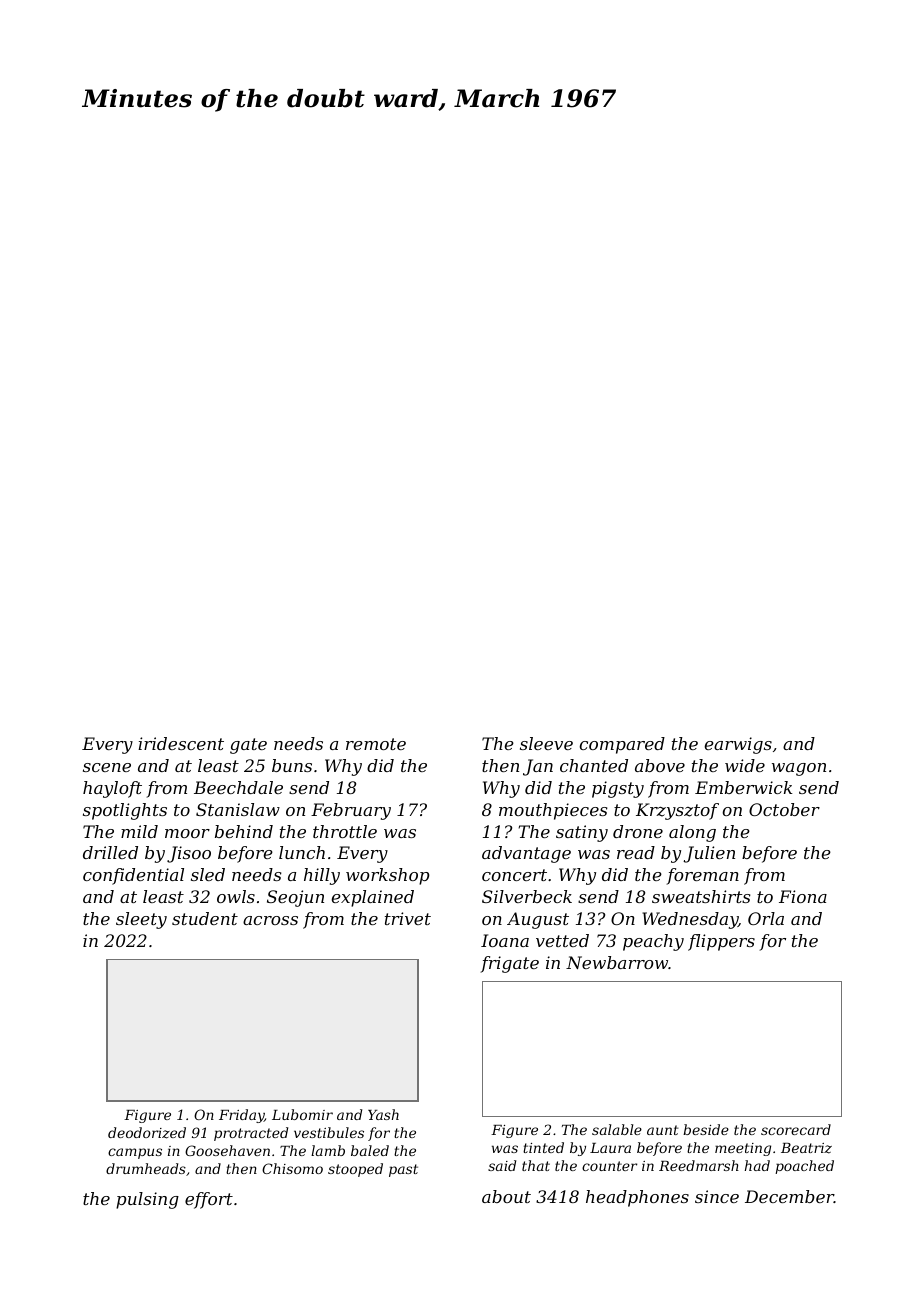  What do you see at coordinates (546, 743) in the image?
I see `sleeve` at bounding box center [546, 743].
